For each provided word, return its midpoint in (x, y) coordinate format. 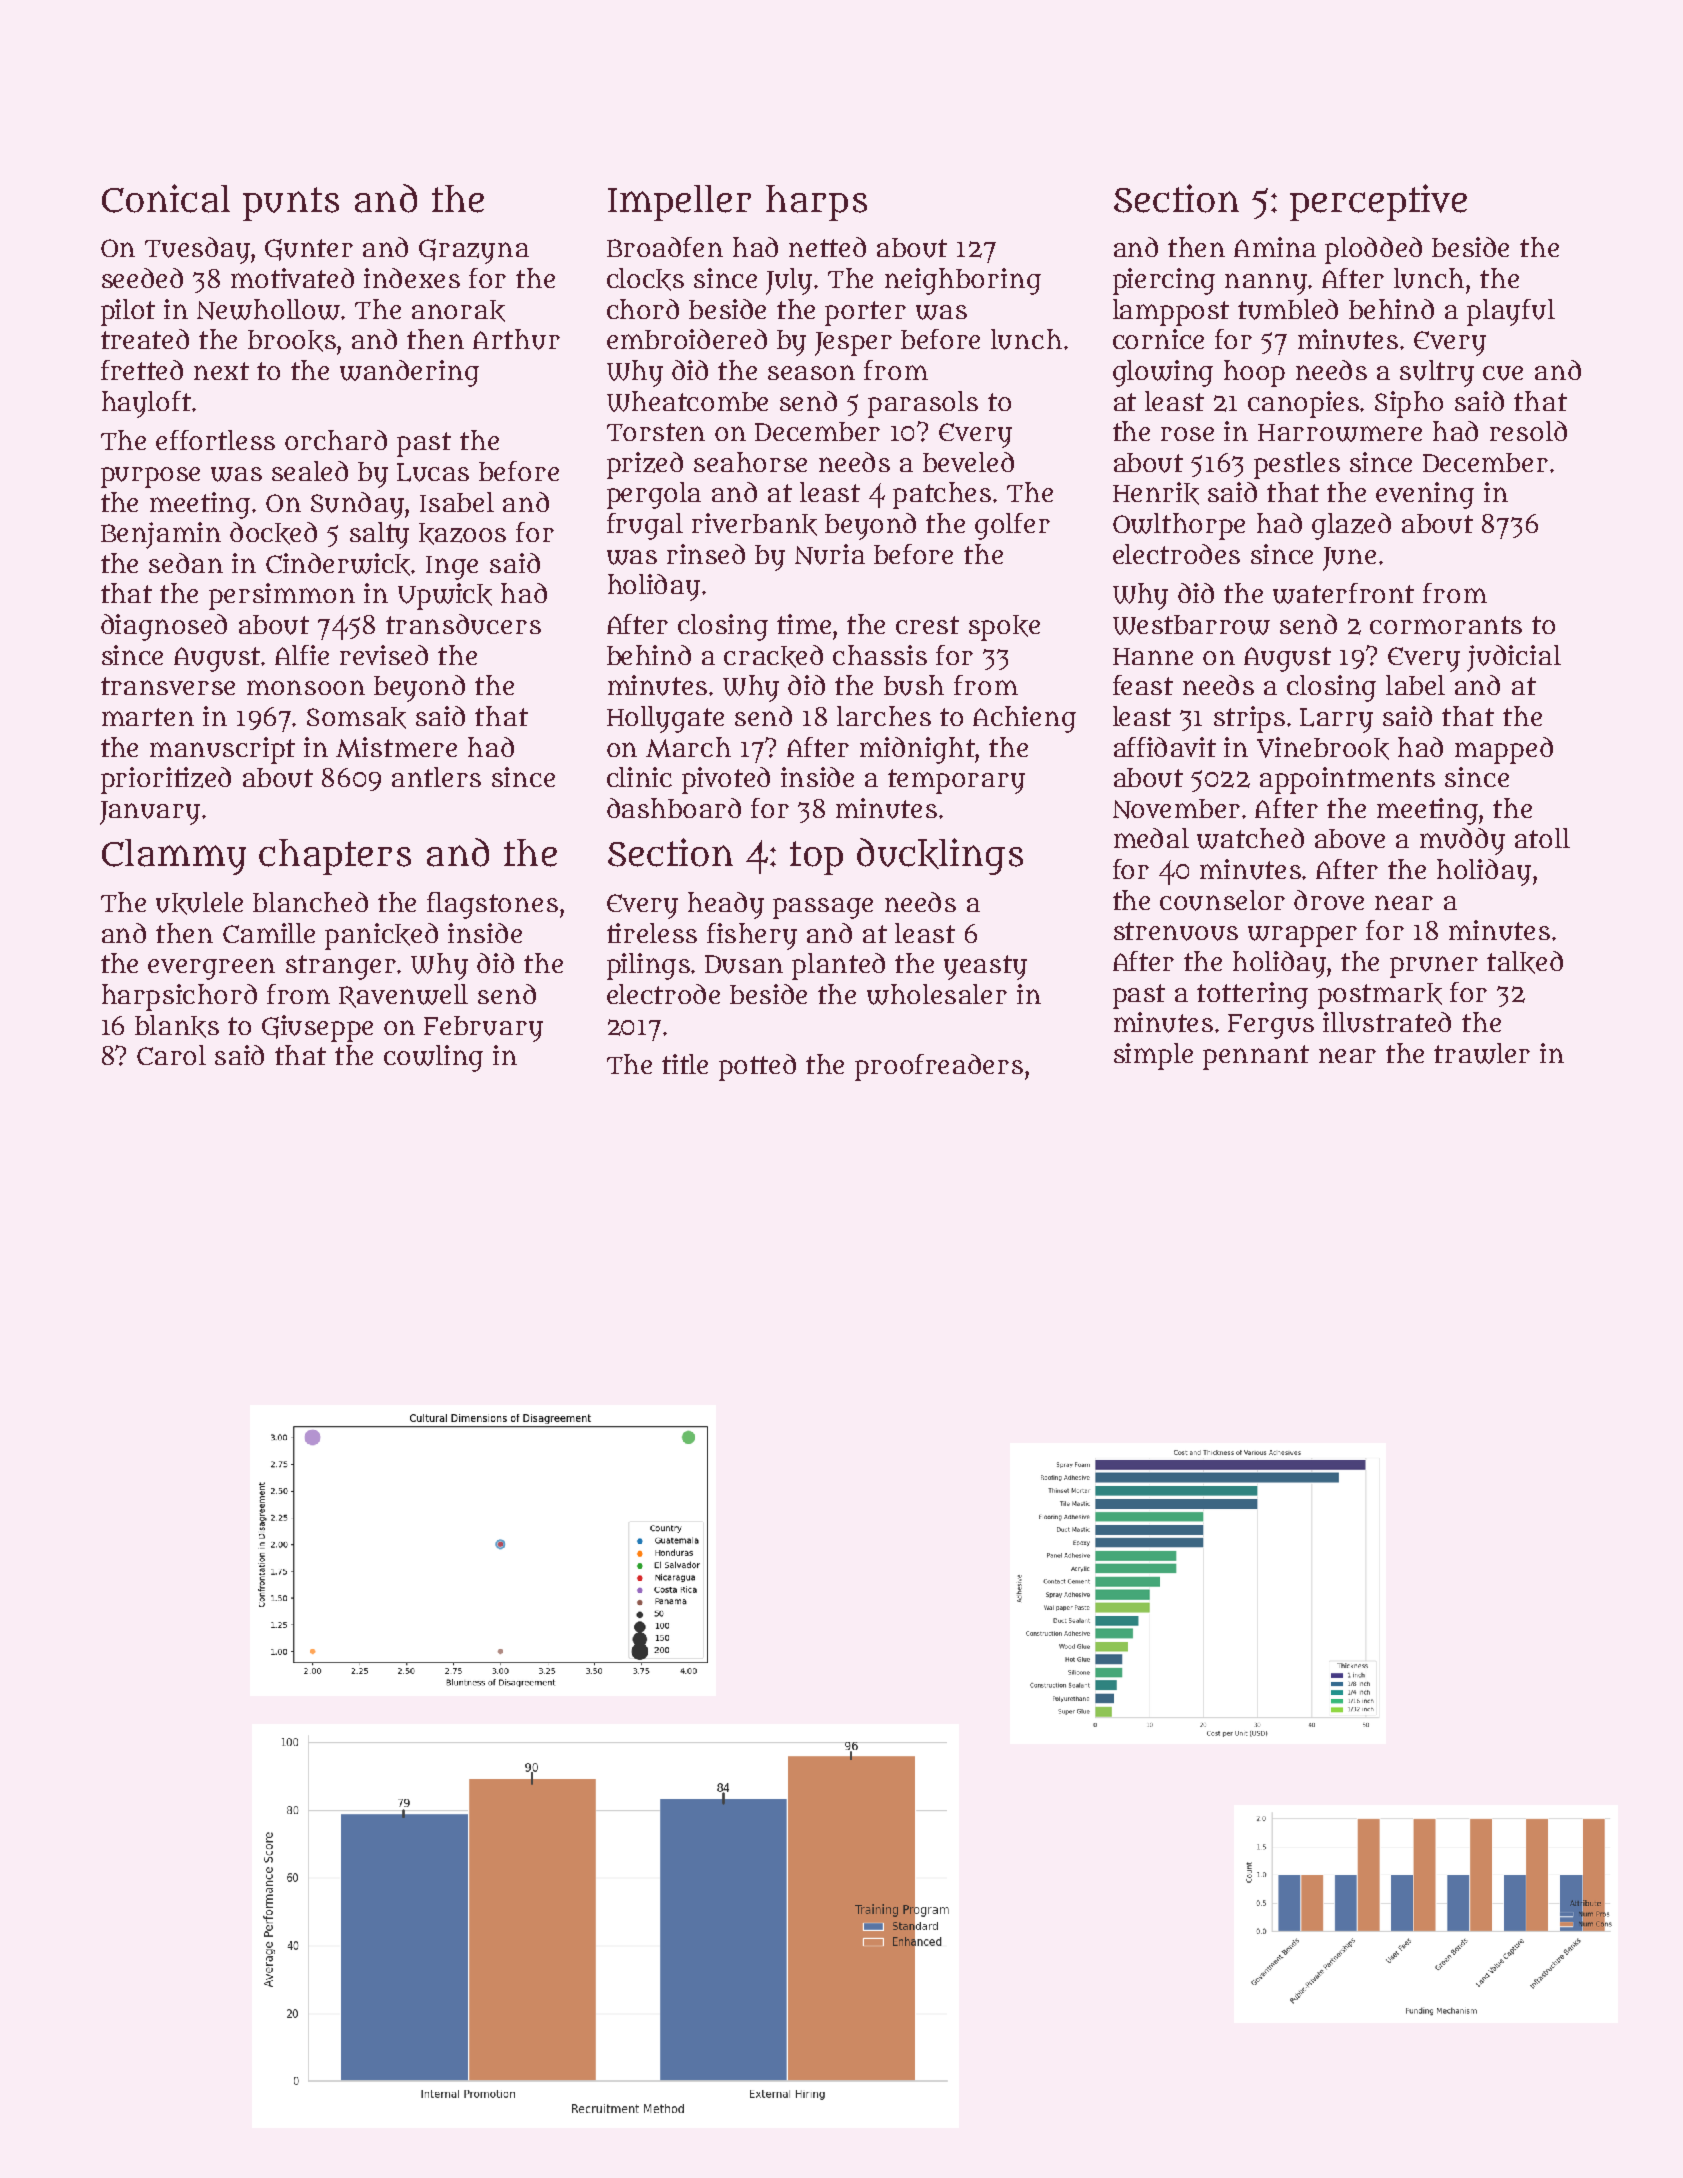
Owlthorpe (1179, 526)
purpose (150, 477)
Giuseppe (317, 1028)
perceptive (1378, 202)
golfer (1012, 526)
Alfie (302, 655)
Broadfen (665, 247)
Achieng (1024, 719)
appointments (1347, 780)
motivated (292, 278)
